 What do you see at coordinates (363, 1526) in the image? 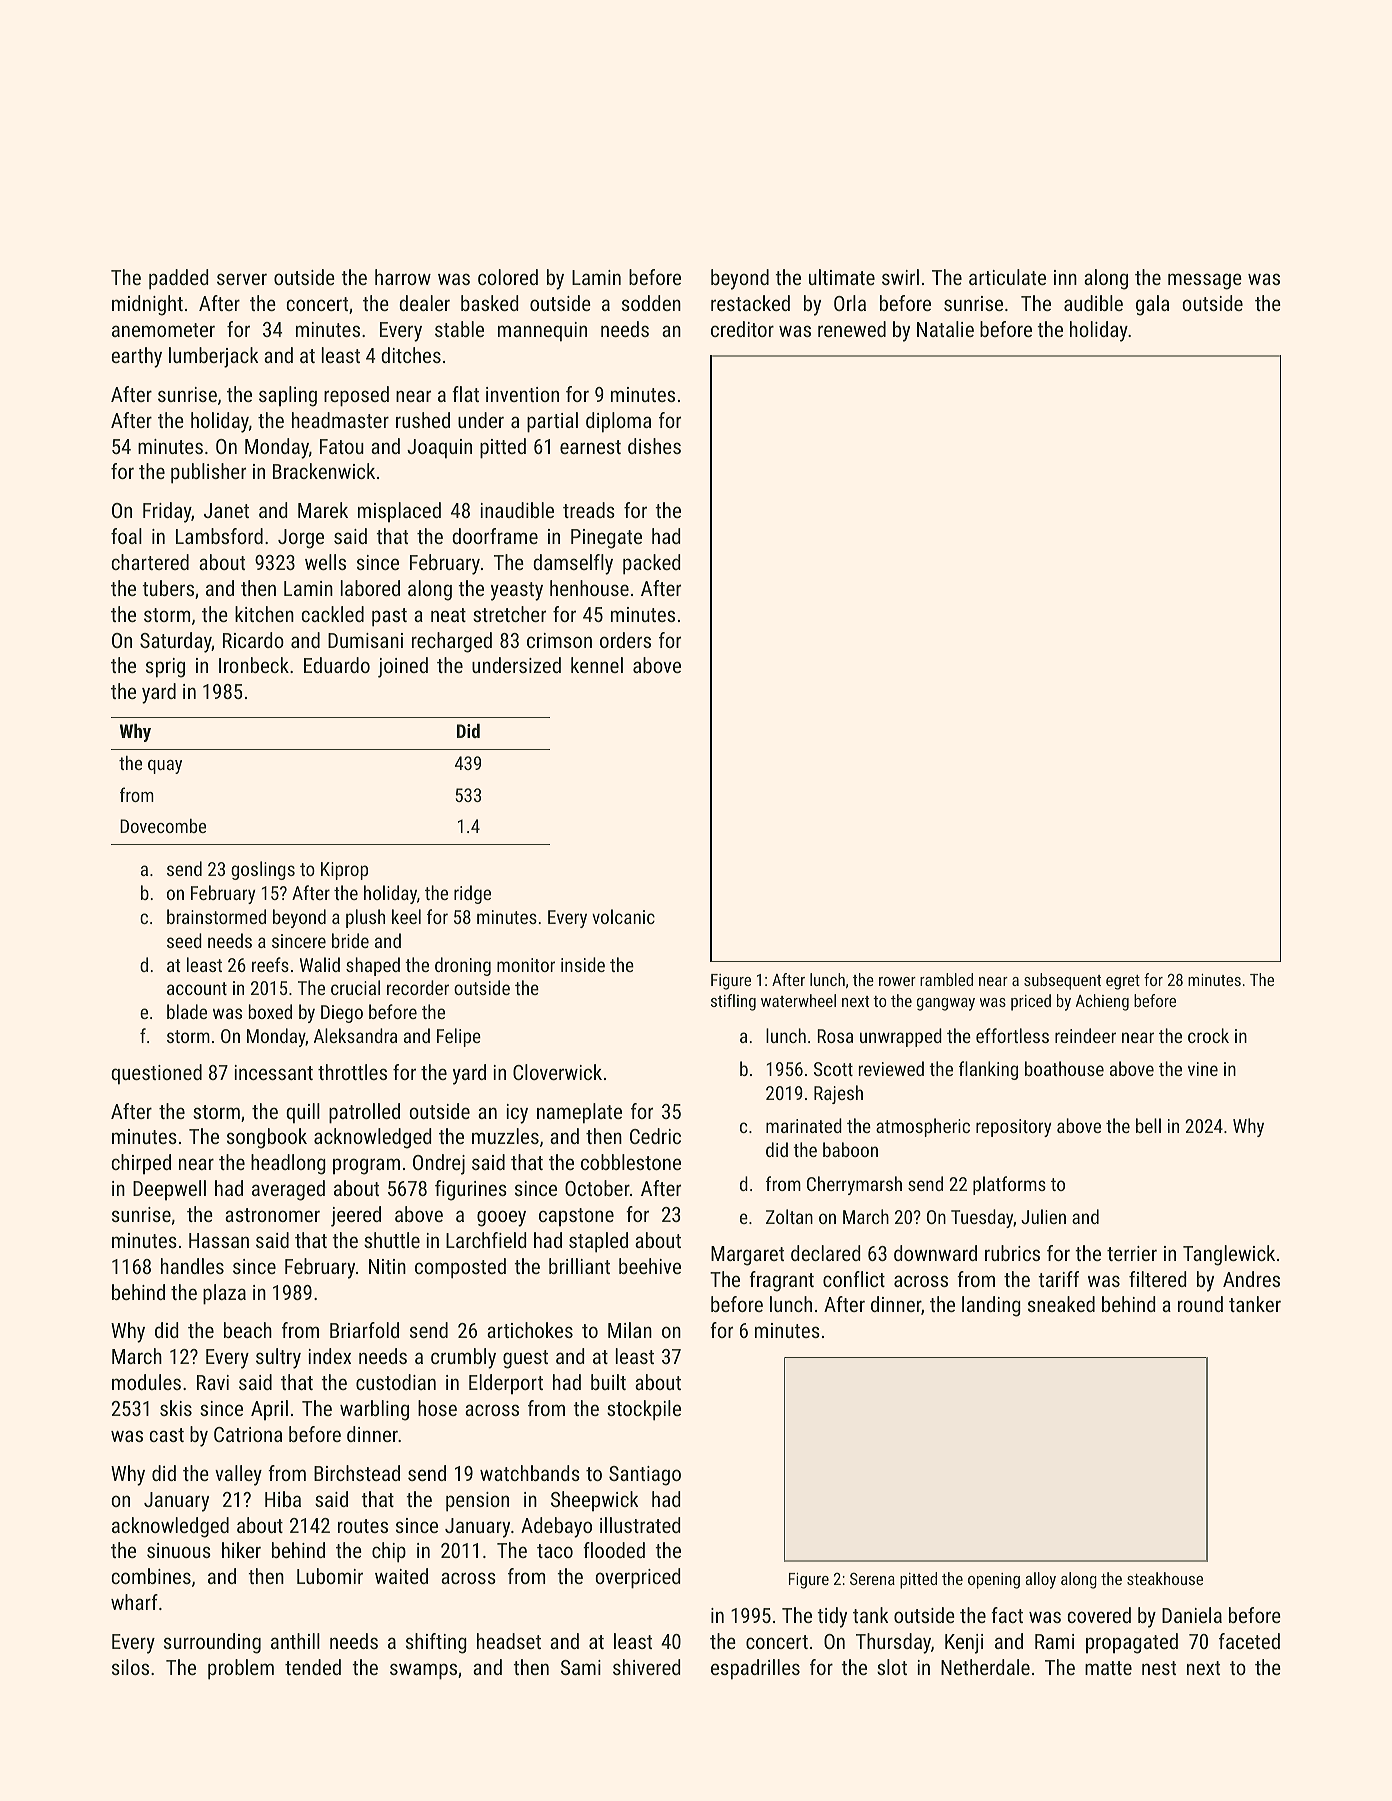
I see `routes` at bounding box center [363, 1526].
